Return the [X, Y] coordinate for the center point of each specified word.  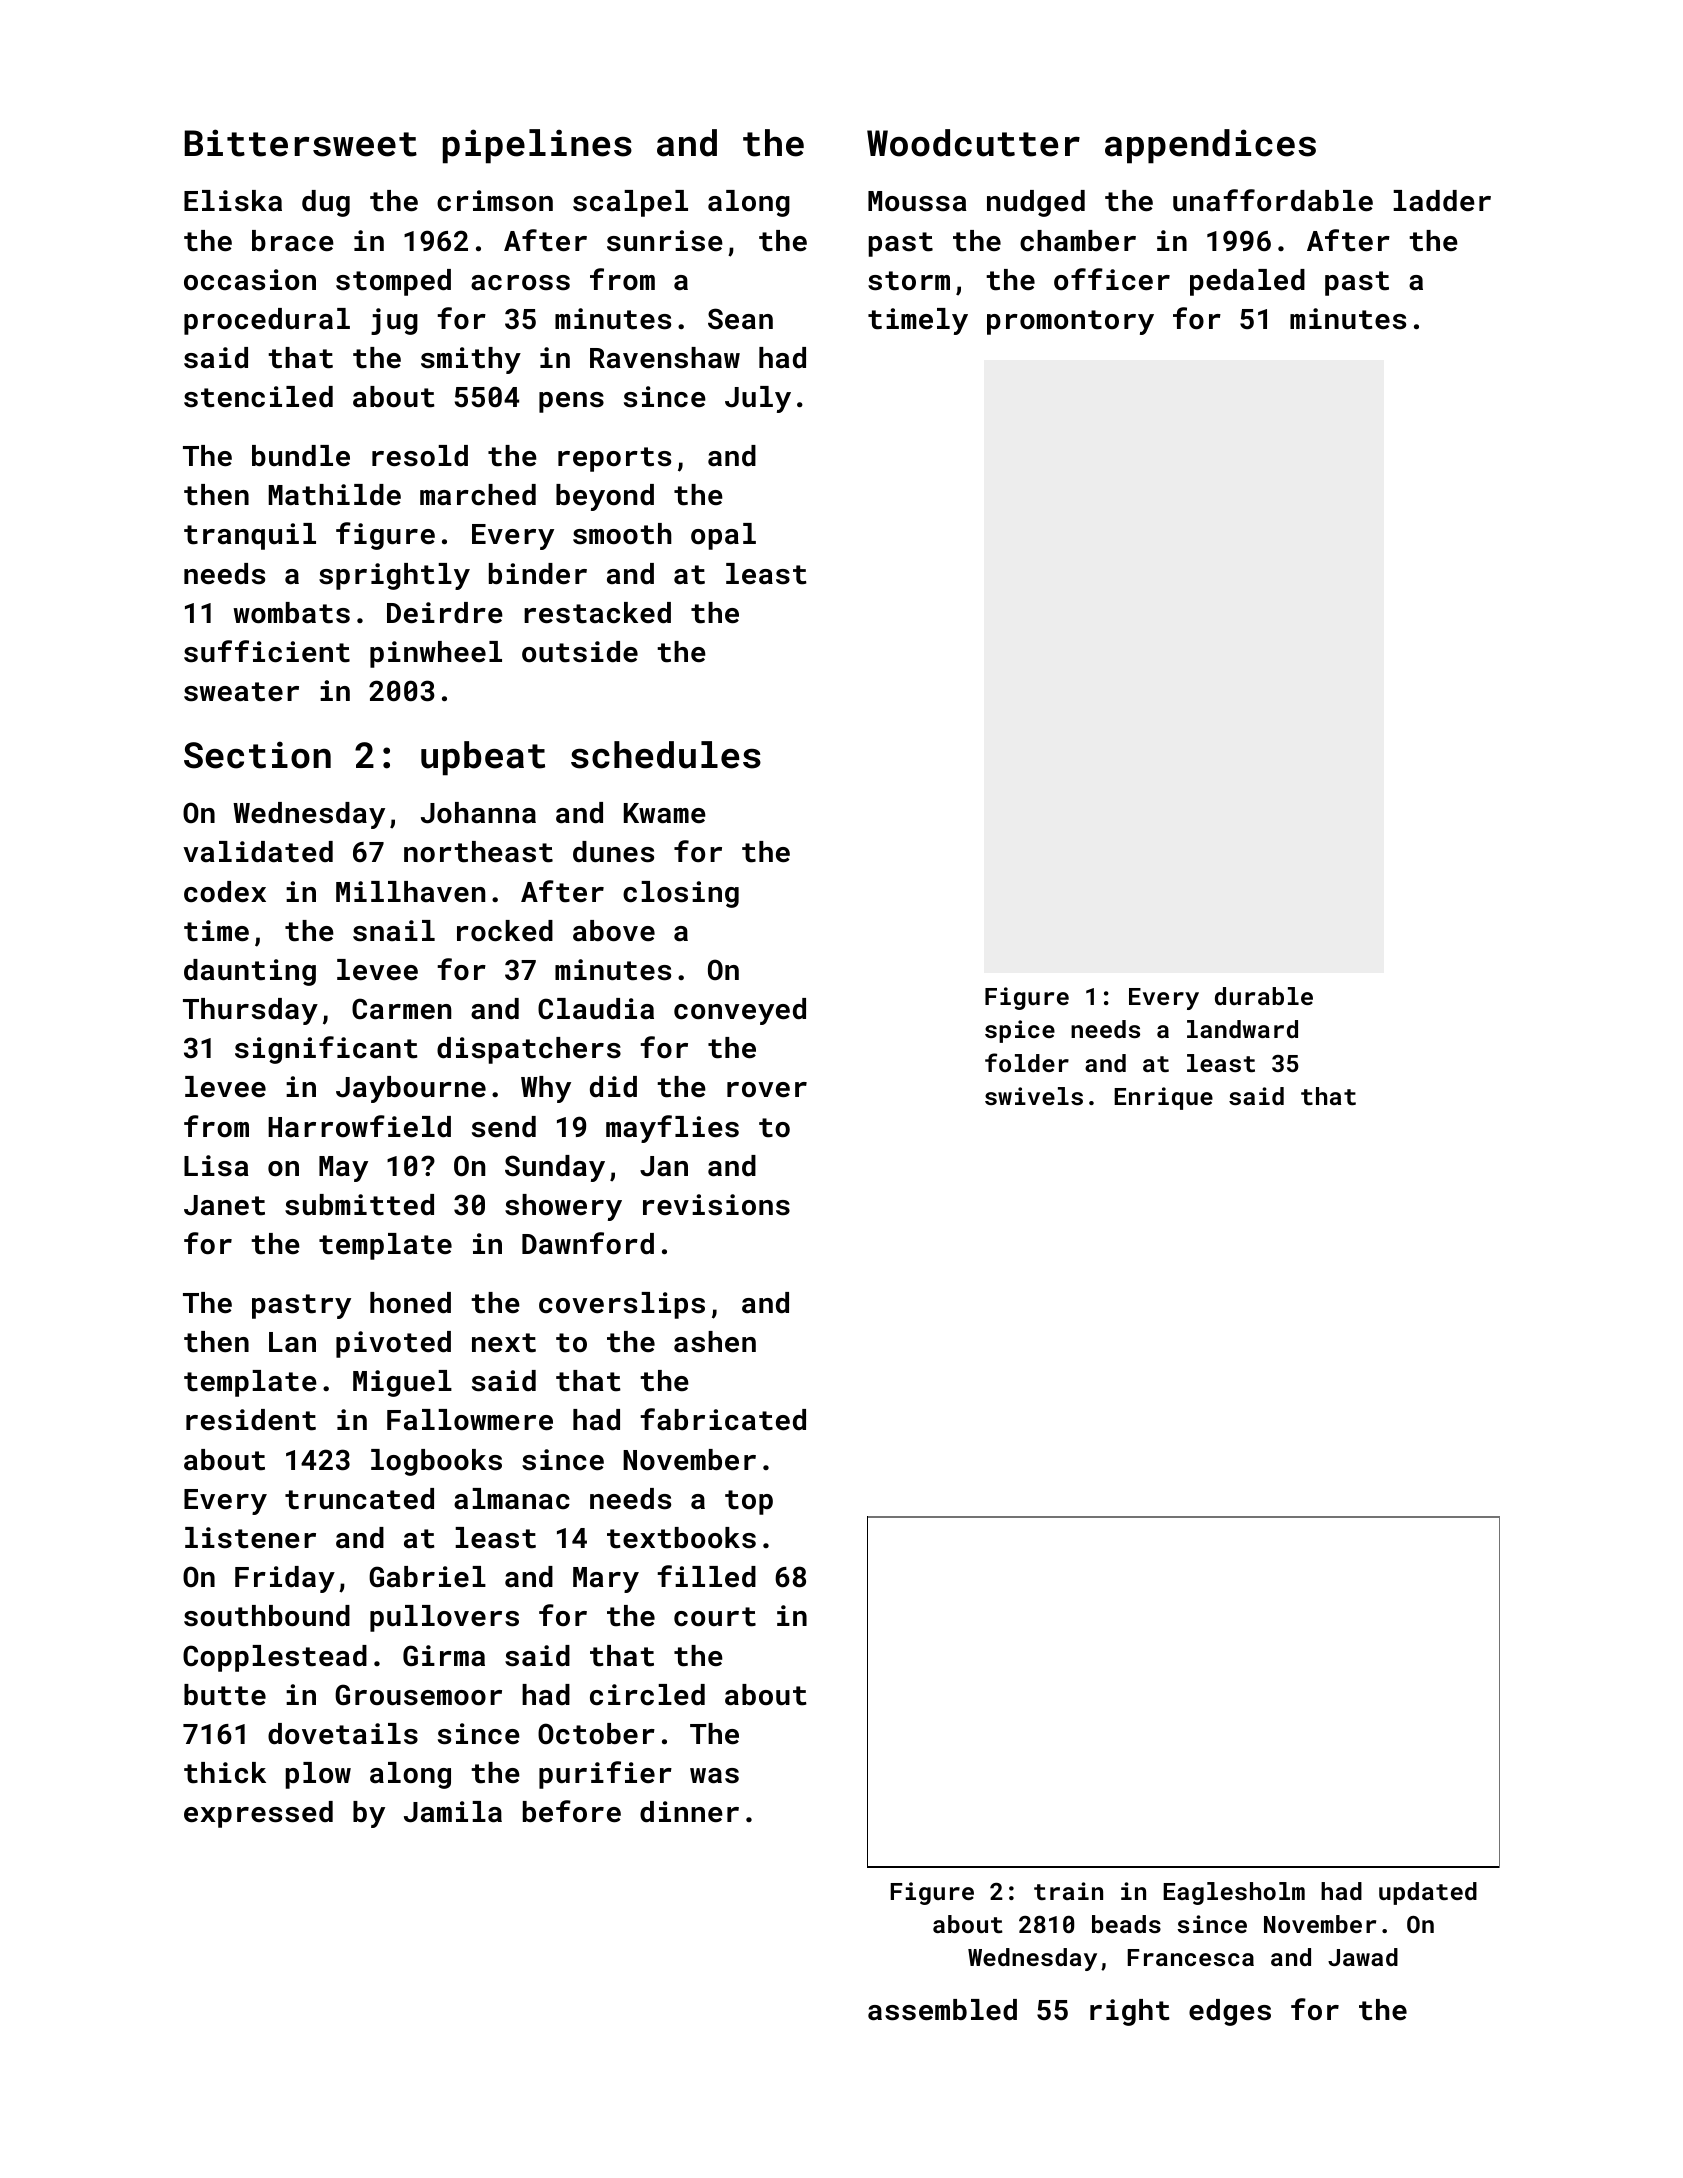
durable [1264, 996]
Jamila [453, 1812]
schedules [666, 755]
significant [326, 1050]
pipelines [537, 146]
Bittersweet [301, 143]
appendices [1210, 146]
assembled [942, 2010]
